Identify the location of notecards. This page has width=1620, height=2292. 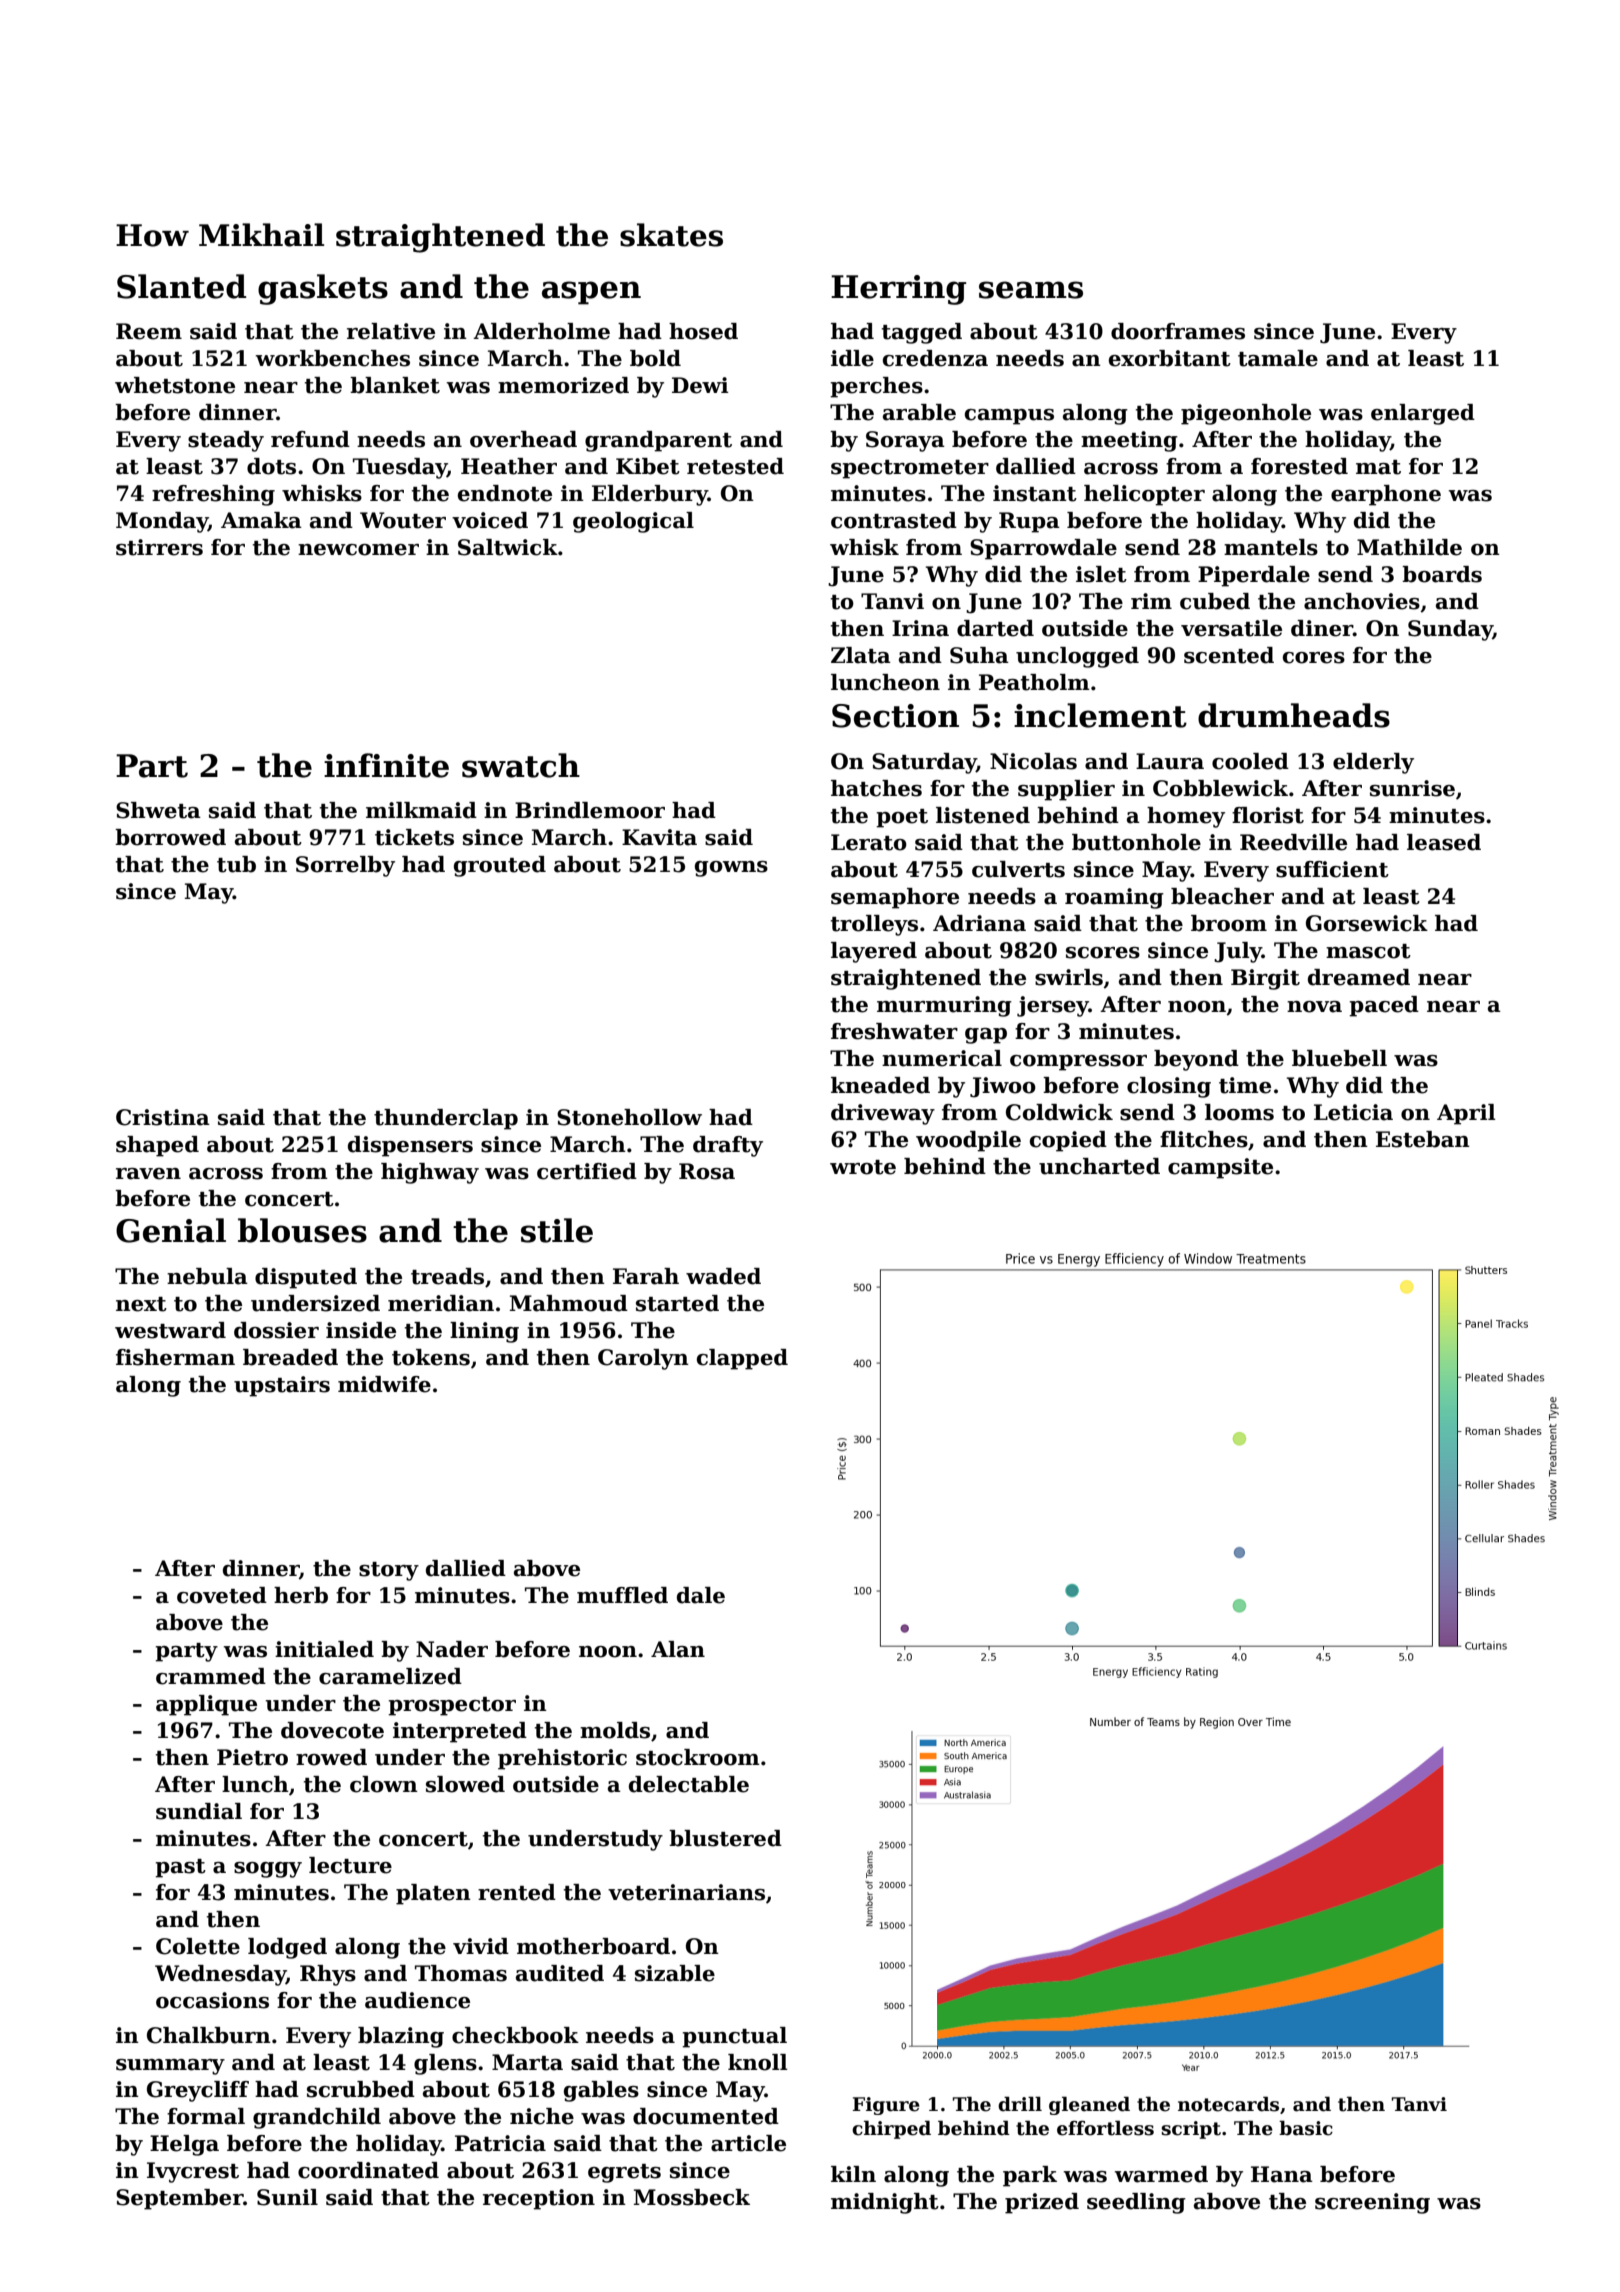
(1228, 2104).
